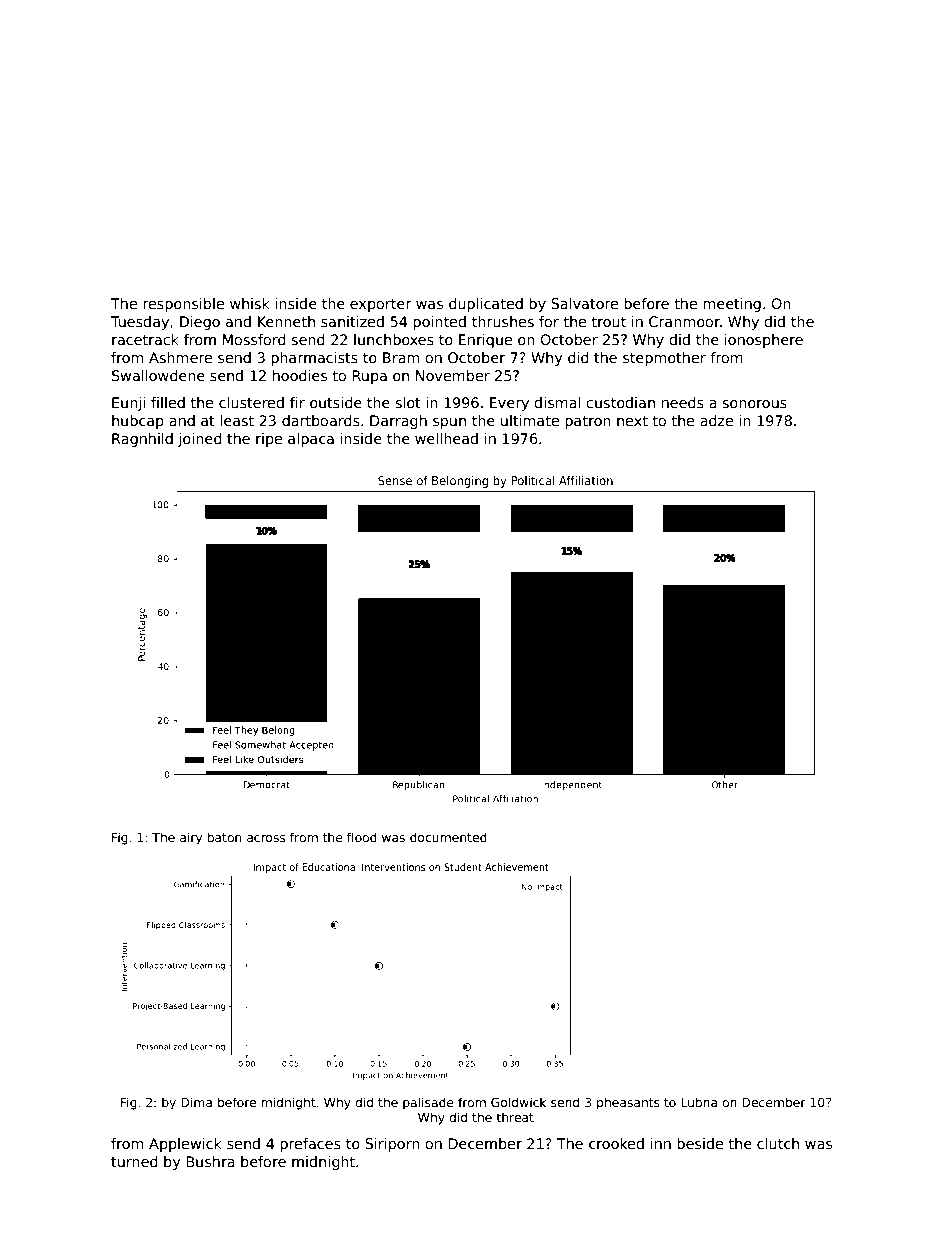 Image resolution: width=952 pixels, height=1233 pixels. Describe the element at coordinates (210, 1161) in the document. I see `Bushra` at that location.
